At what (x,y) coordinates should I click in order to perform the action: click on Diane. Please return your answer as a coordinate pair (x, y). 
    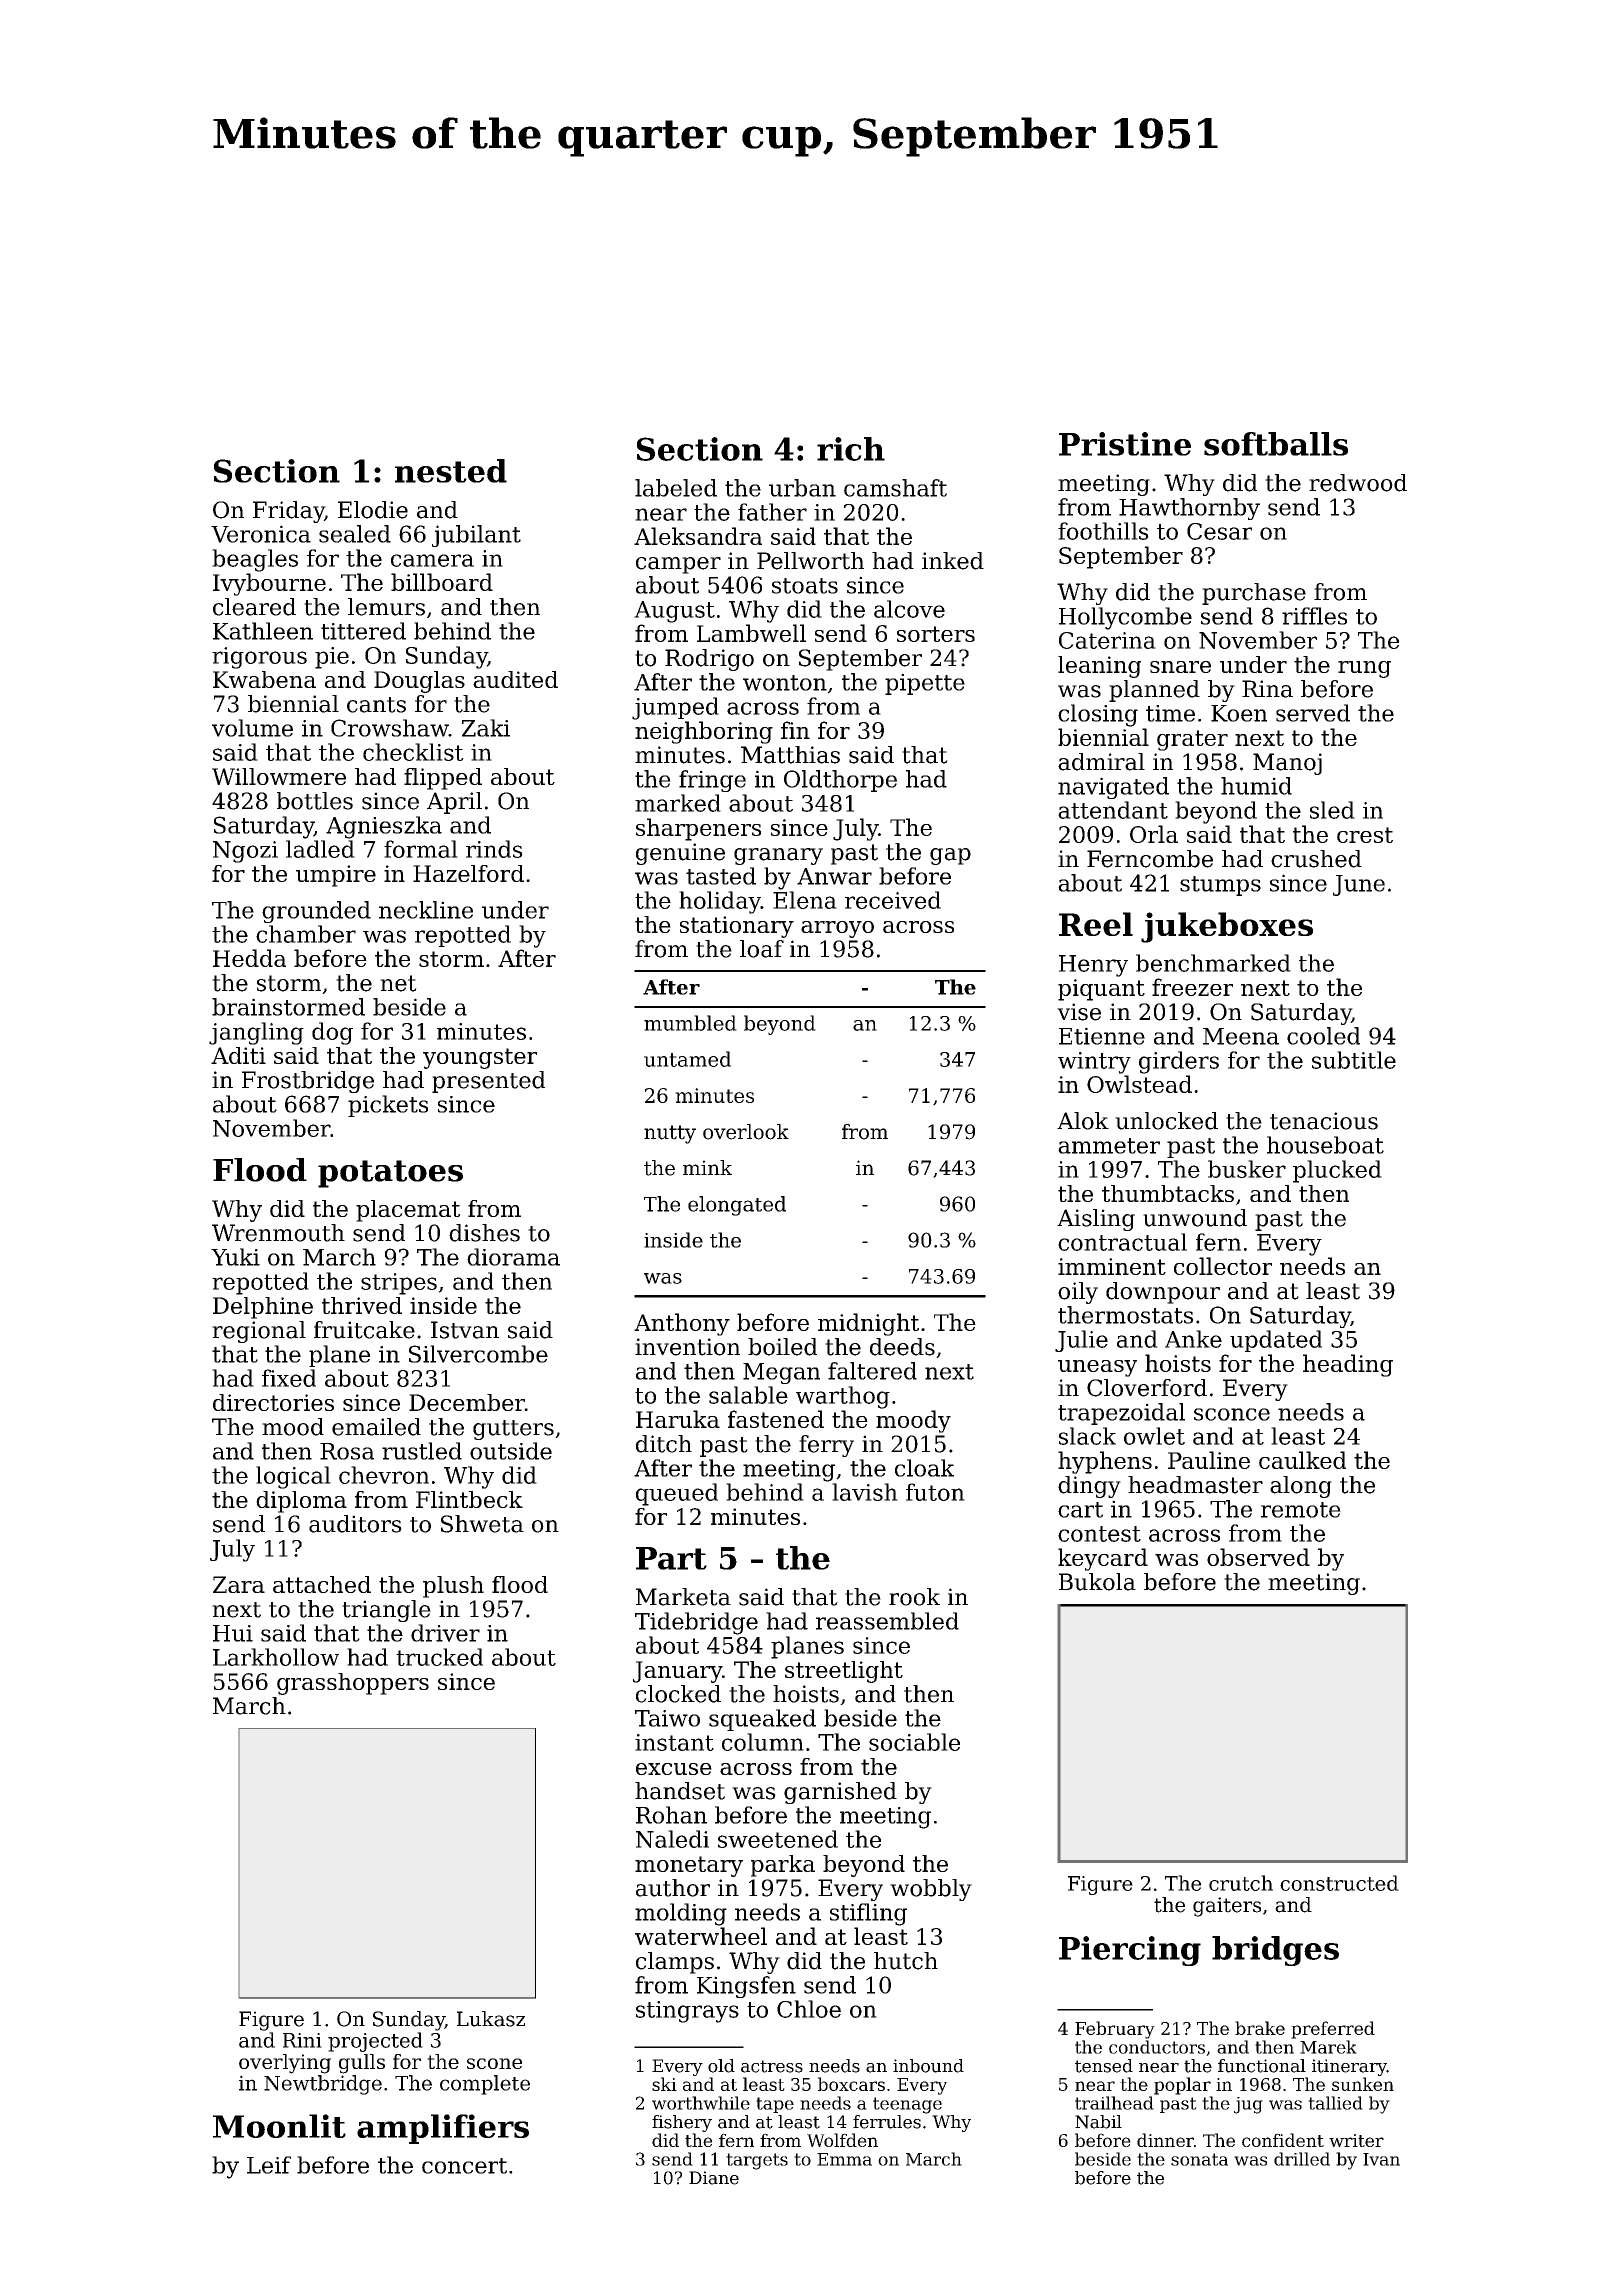
    Looking at the image, I should click on (714, 2178).
